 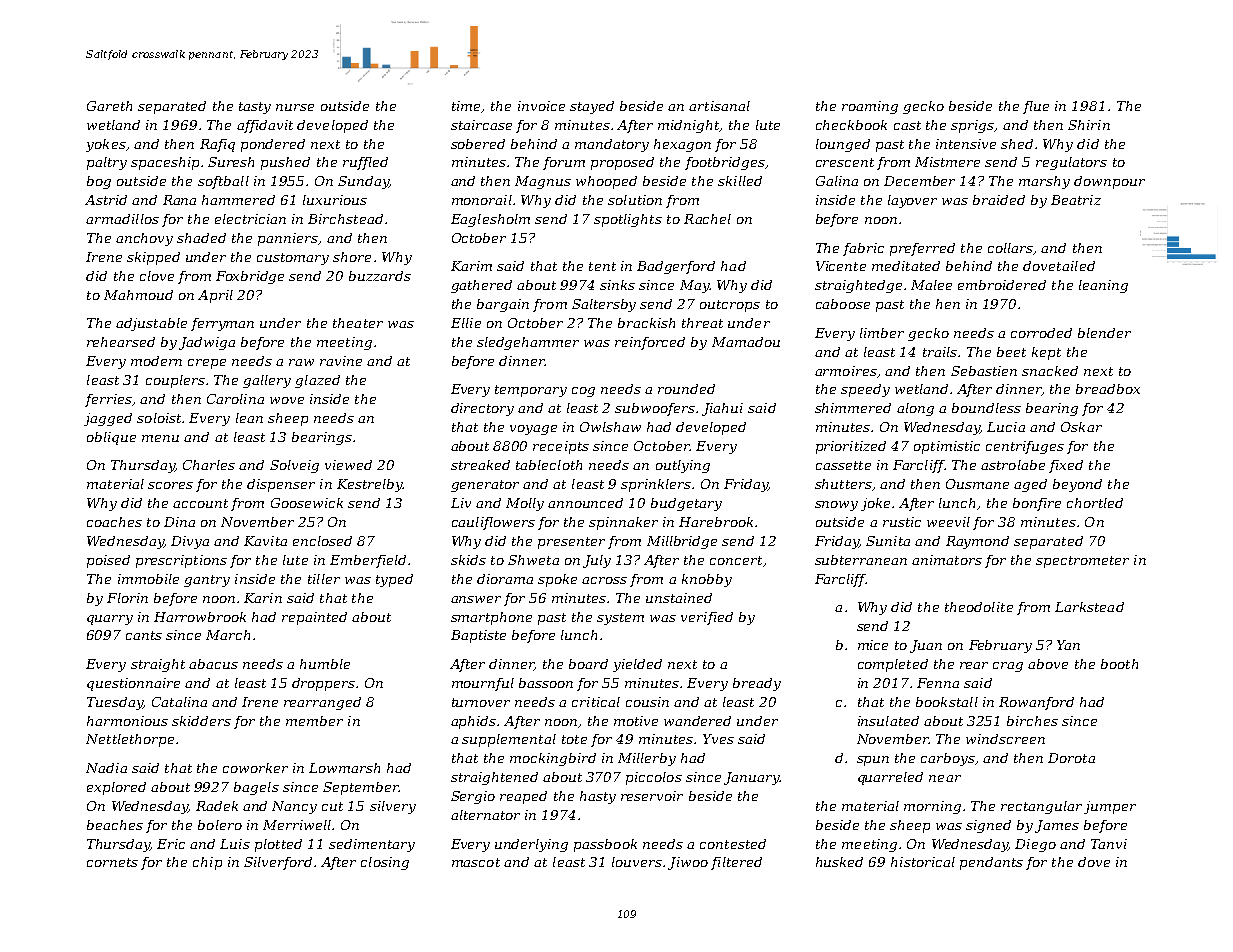 I want to click on nurse, so click(x=295, y=107).
